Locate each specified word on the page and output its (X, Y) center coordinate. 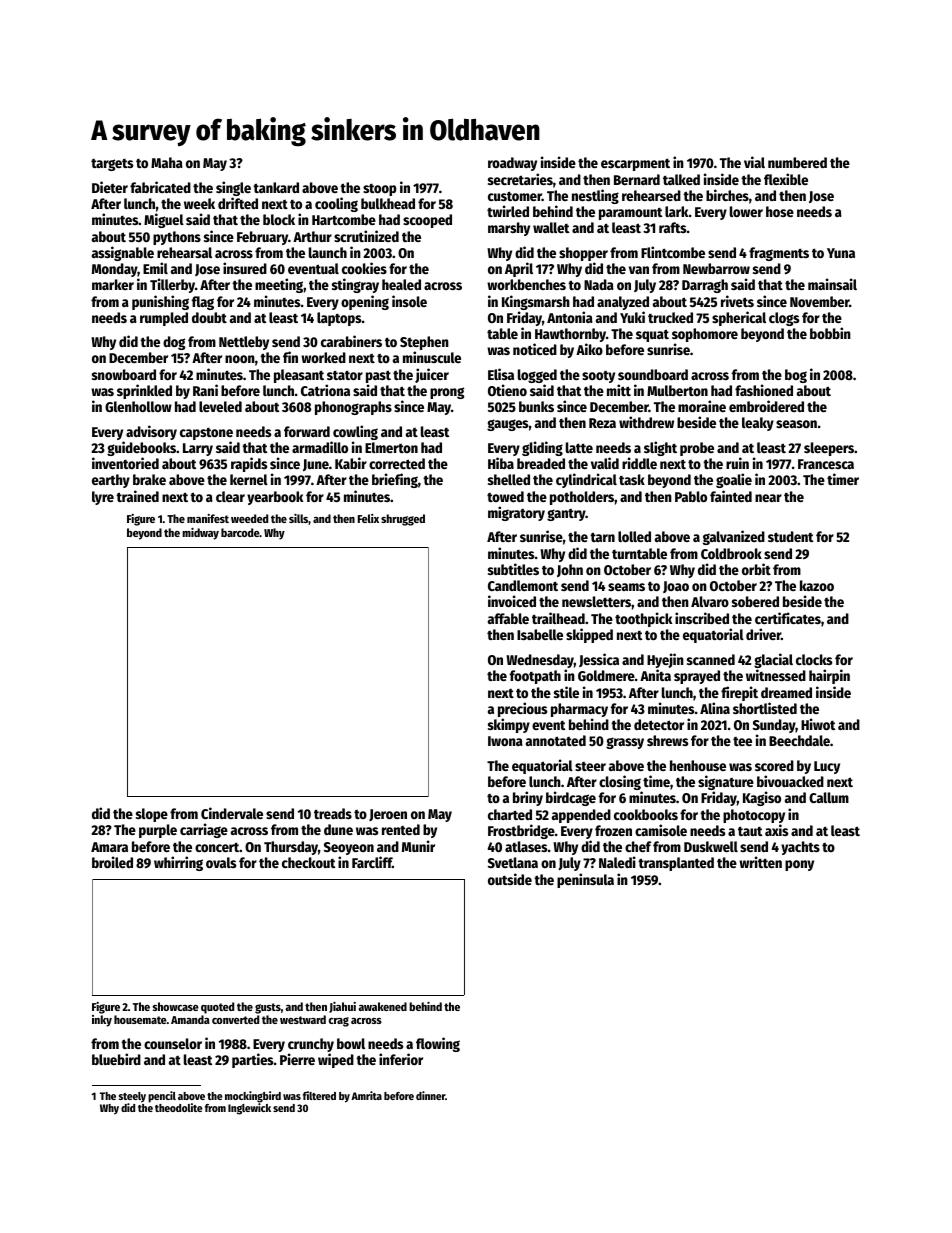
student (790, 536)
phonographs (353, 408)
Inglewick (249, 1109)
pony (799, 865)
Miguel (164, 220)
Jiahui (342, 1007)
